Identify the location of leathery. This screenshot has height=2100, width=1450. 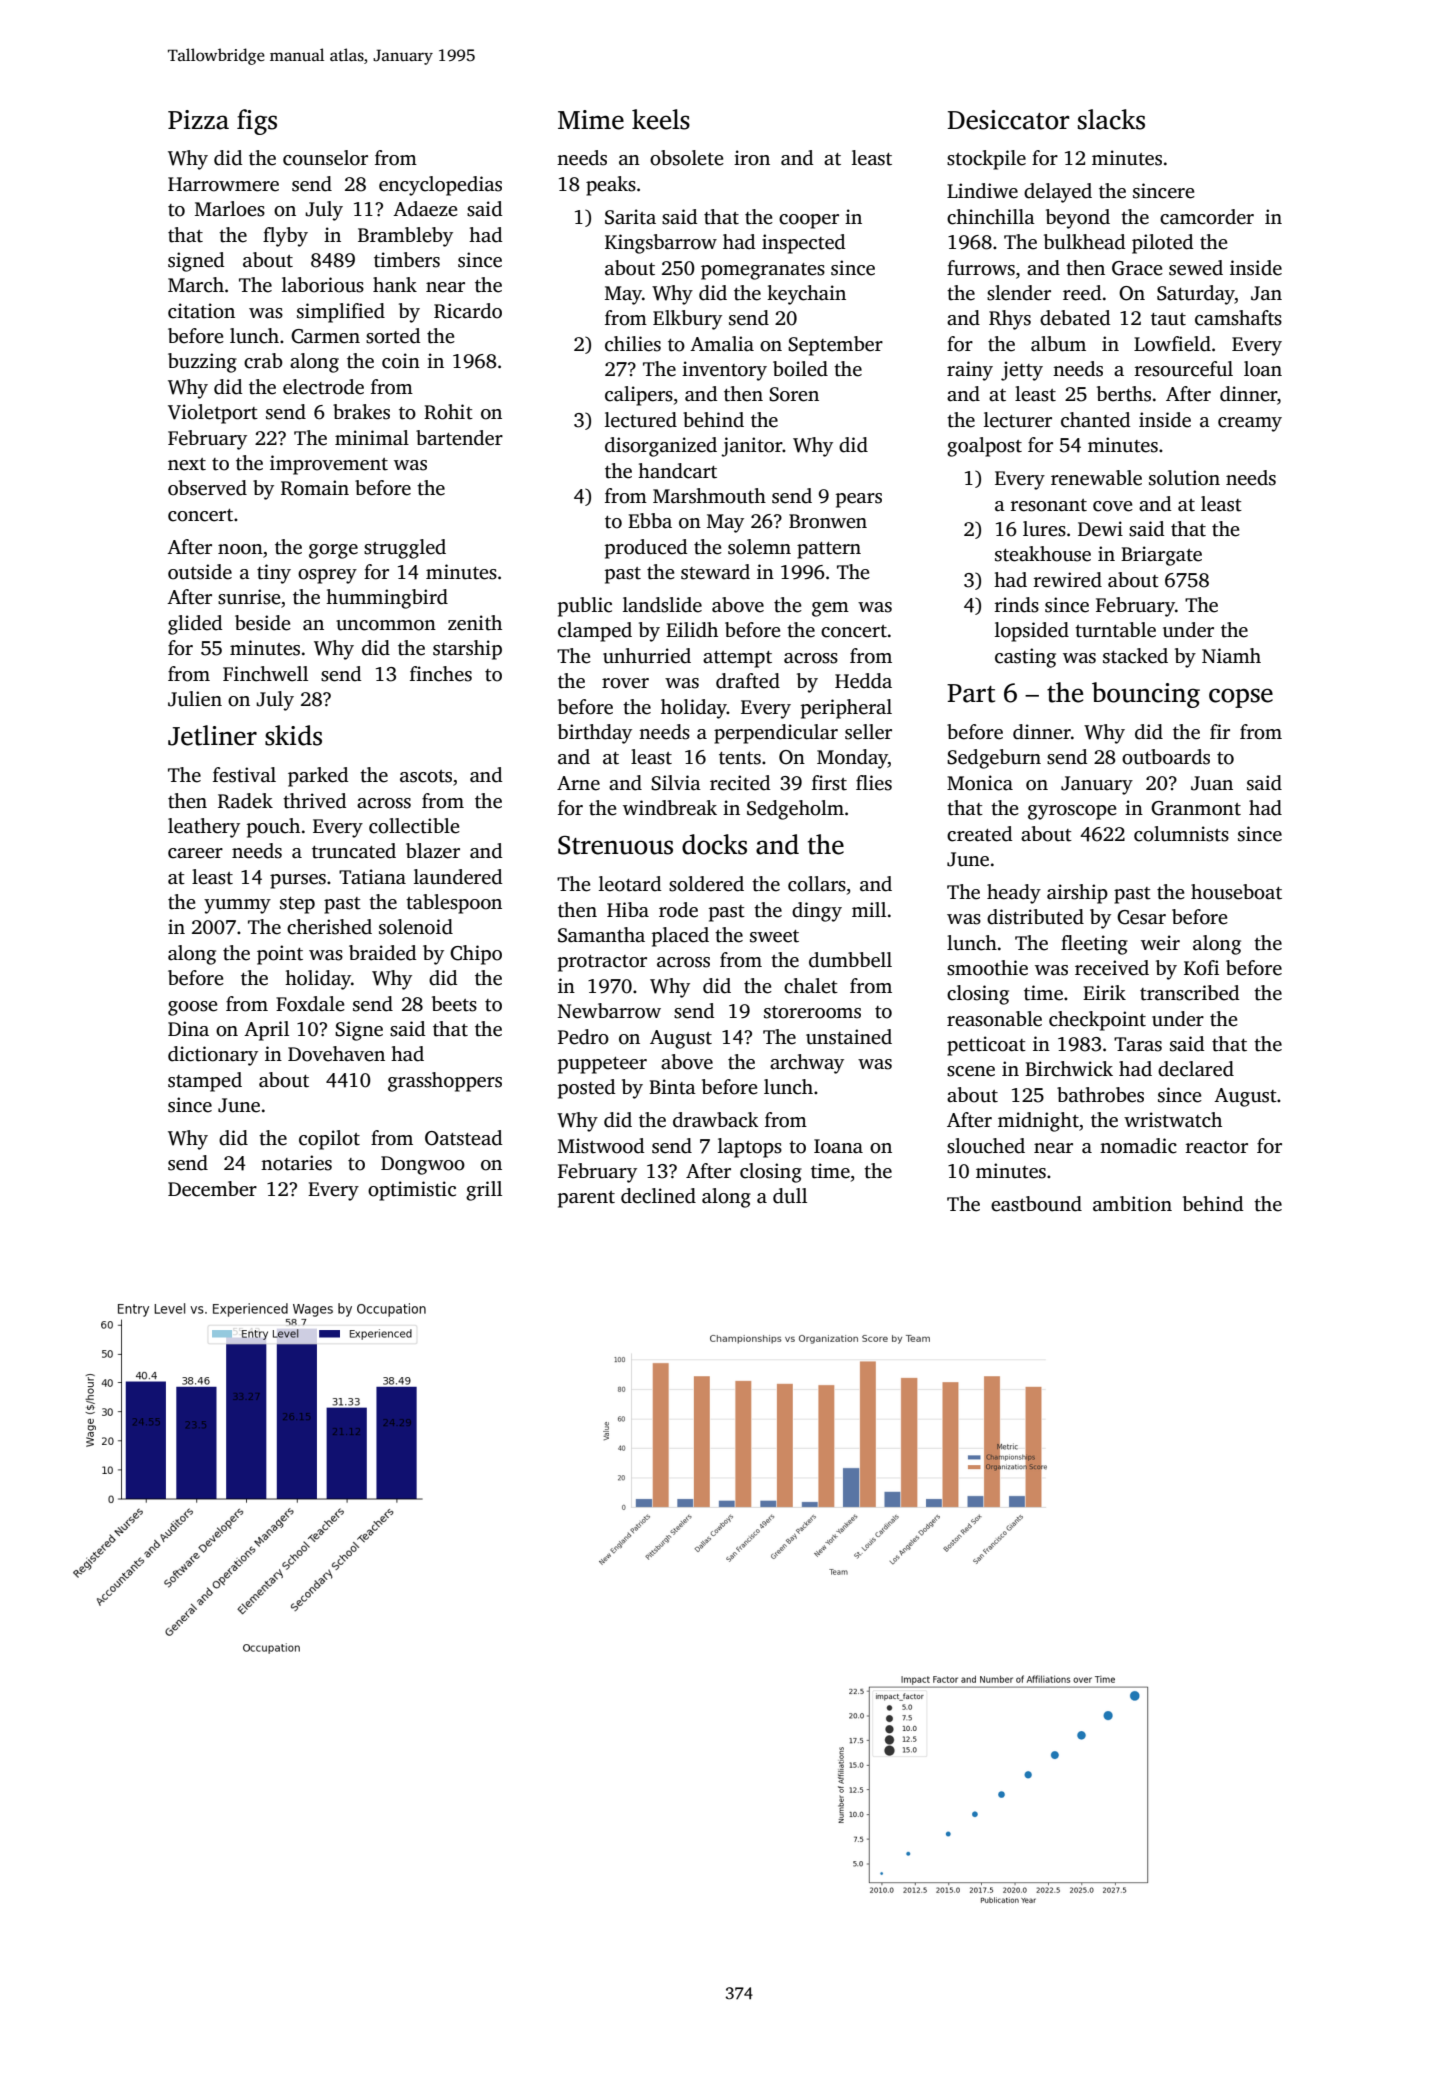
(204, 828).
